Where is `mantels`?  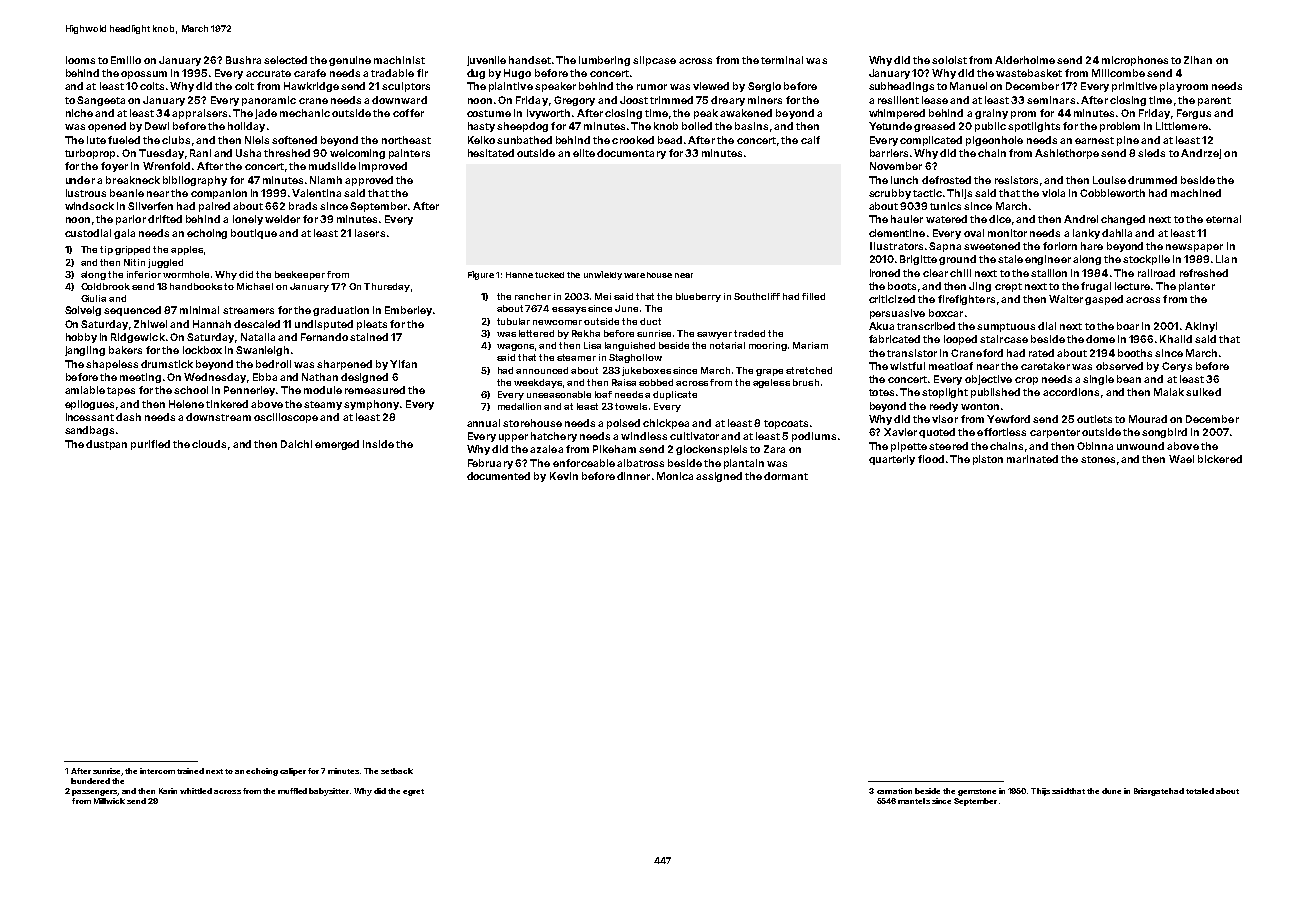 mantels is located at coordinates (914, 801).
